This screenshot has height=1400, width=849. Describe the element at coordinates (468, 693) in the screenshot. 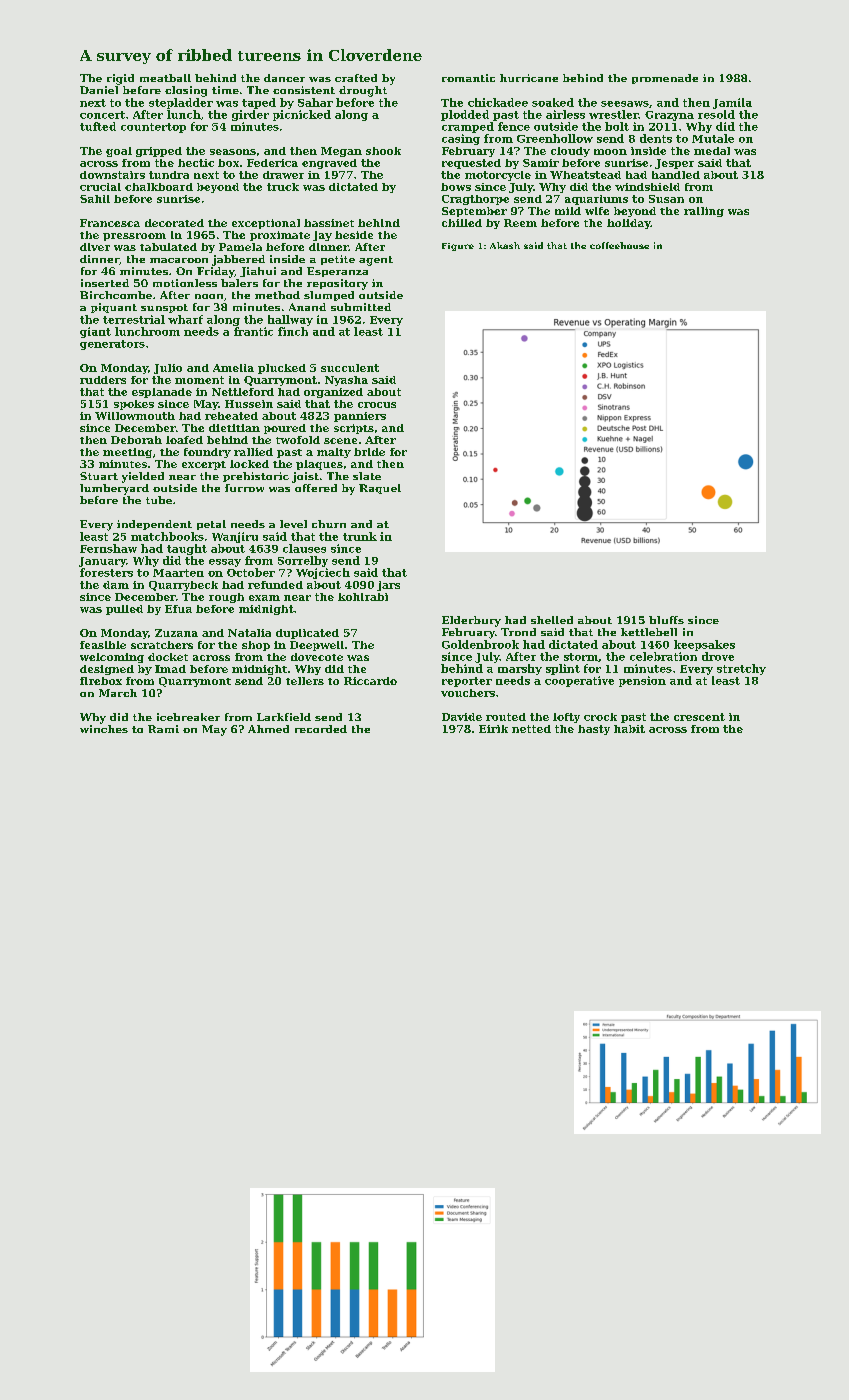

I see `vouchers` at that location.
